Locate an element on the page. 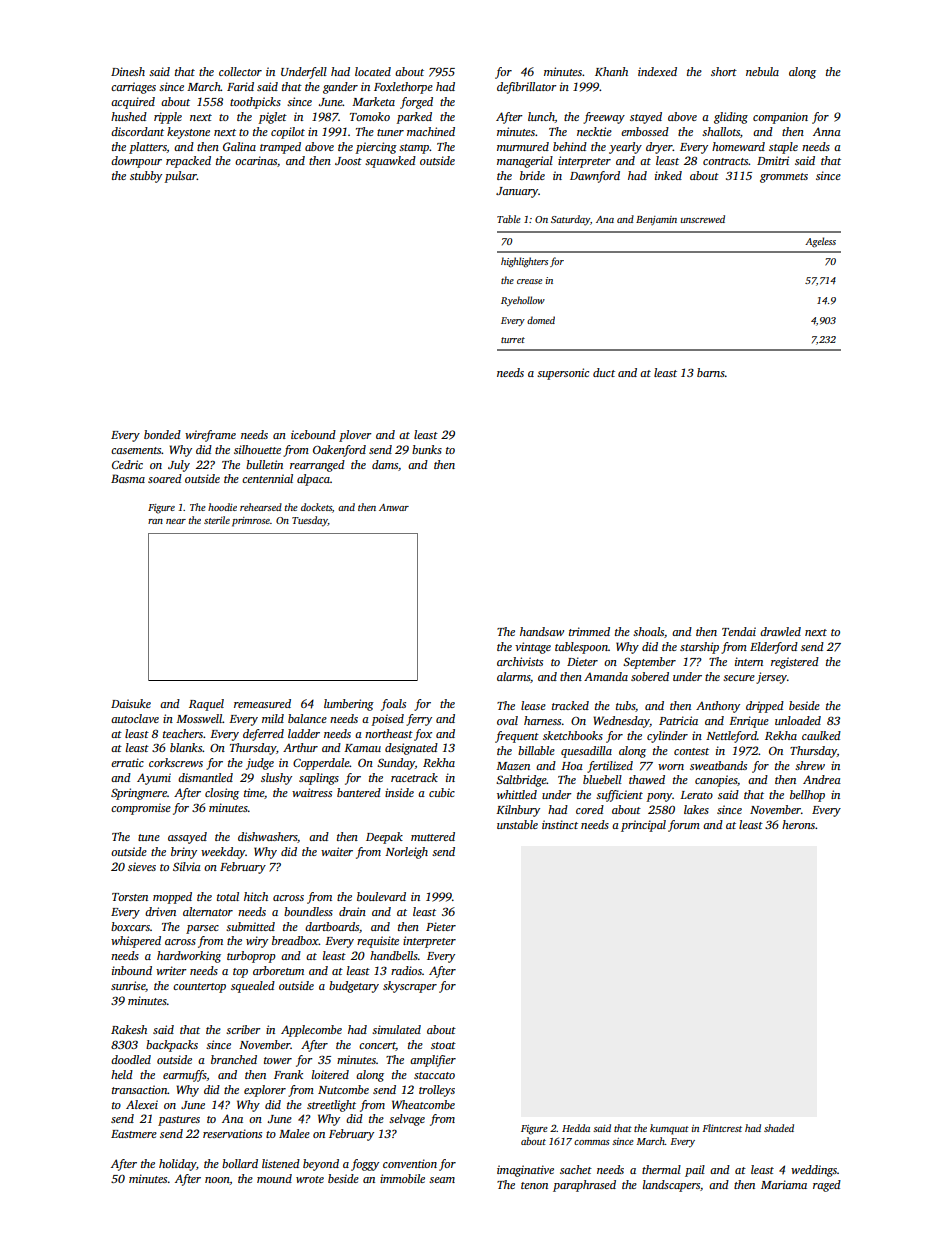  designated is located at coordinates (411, 749).
